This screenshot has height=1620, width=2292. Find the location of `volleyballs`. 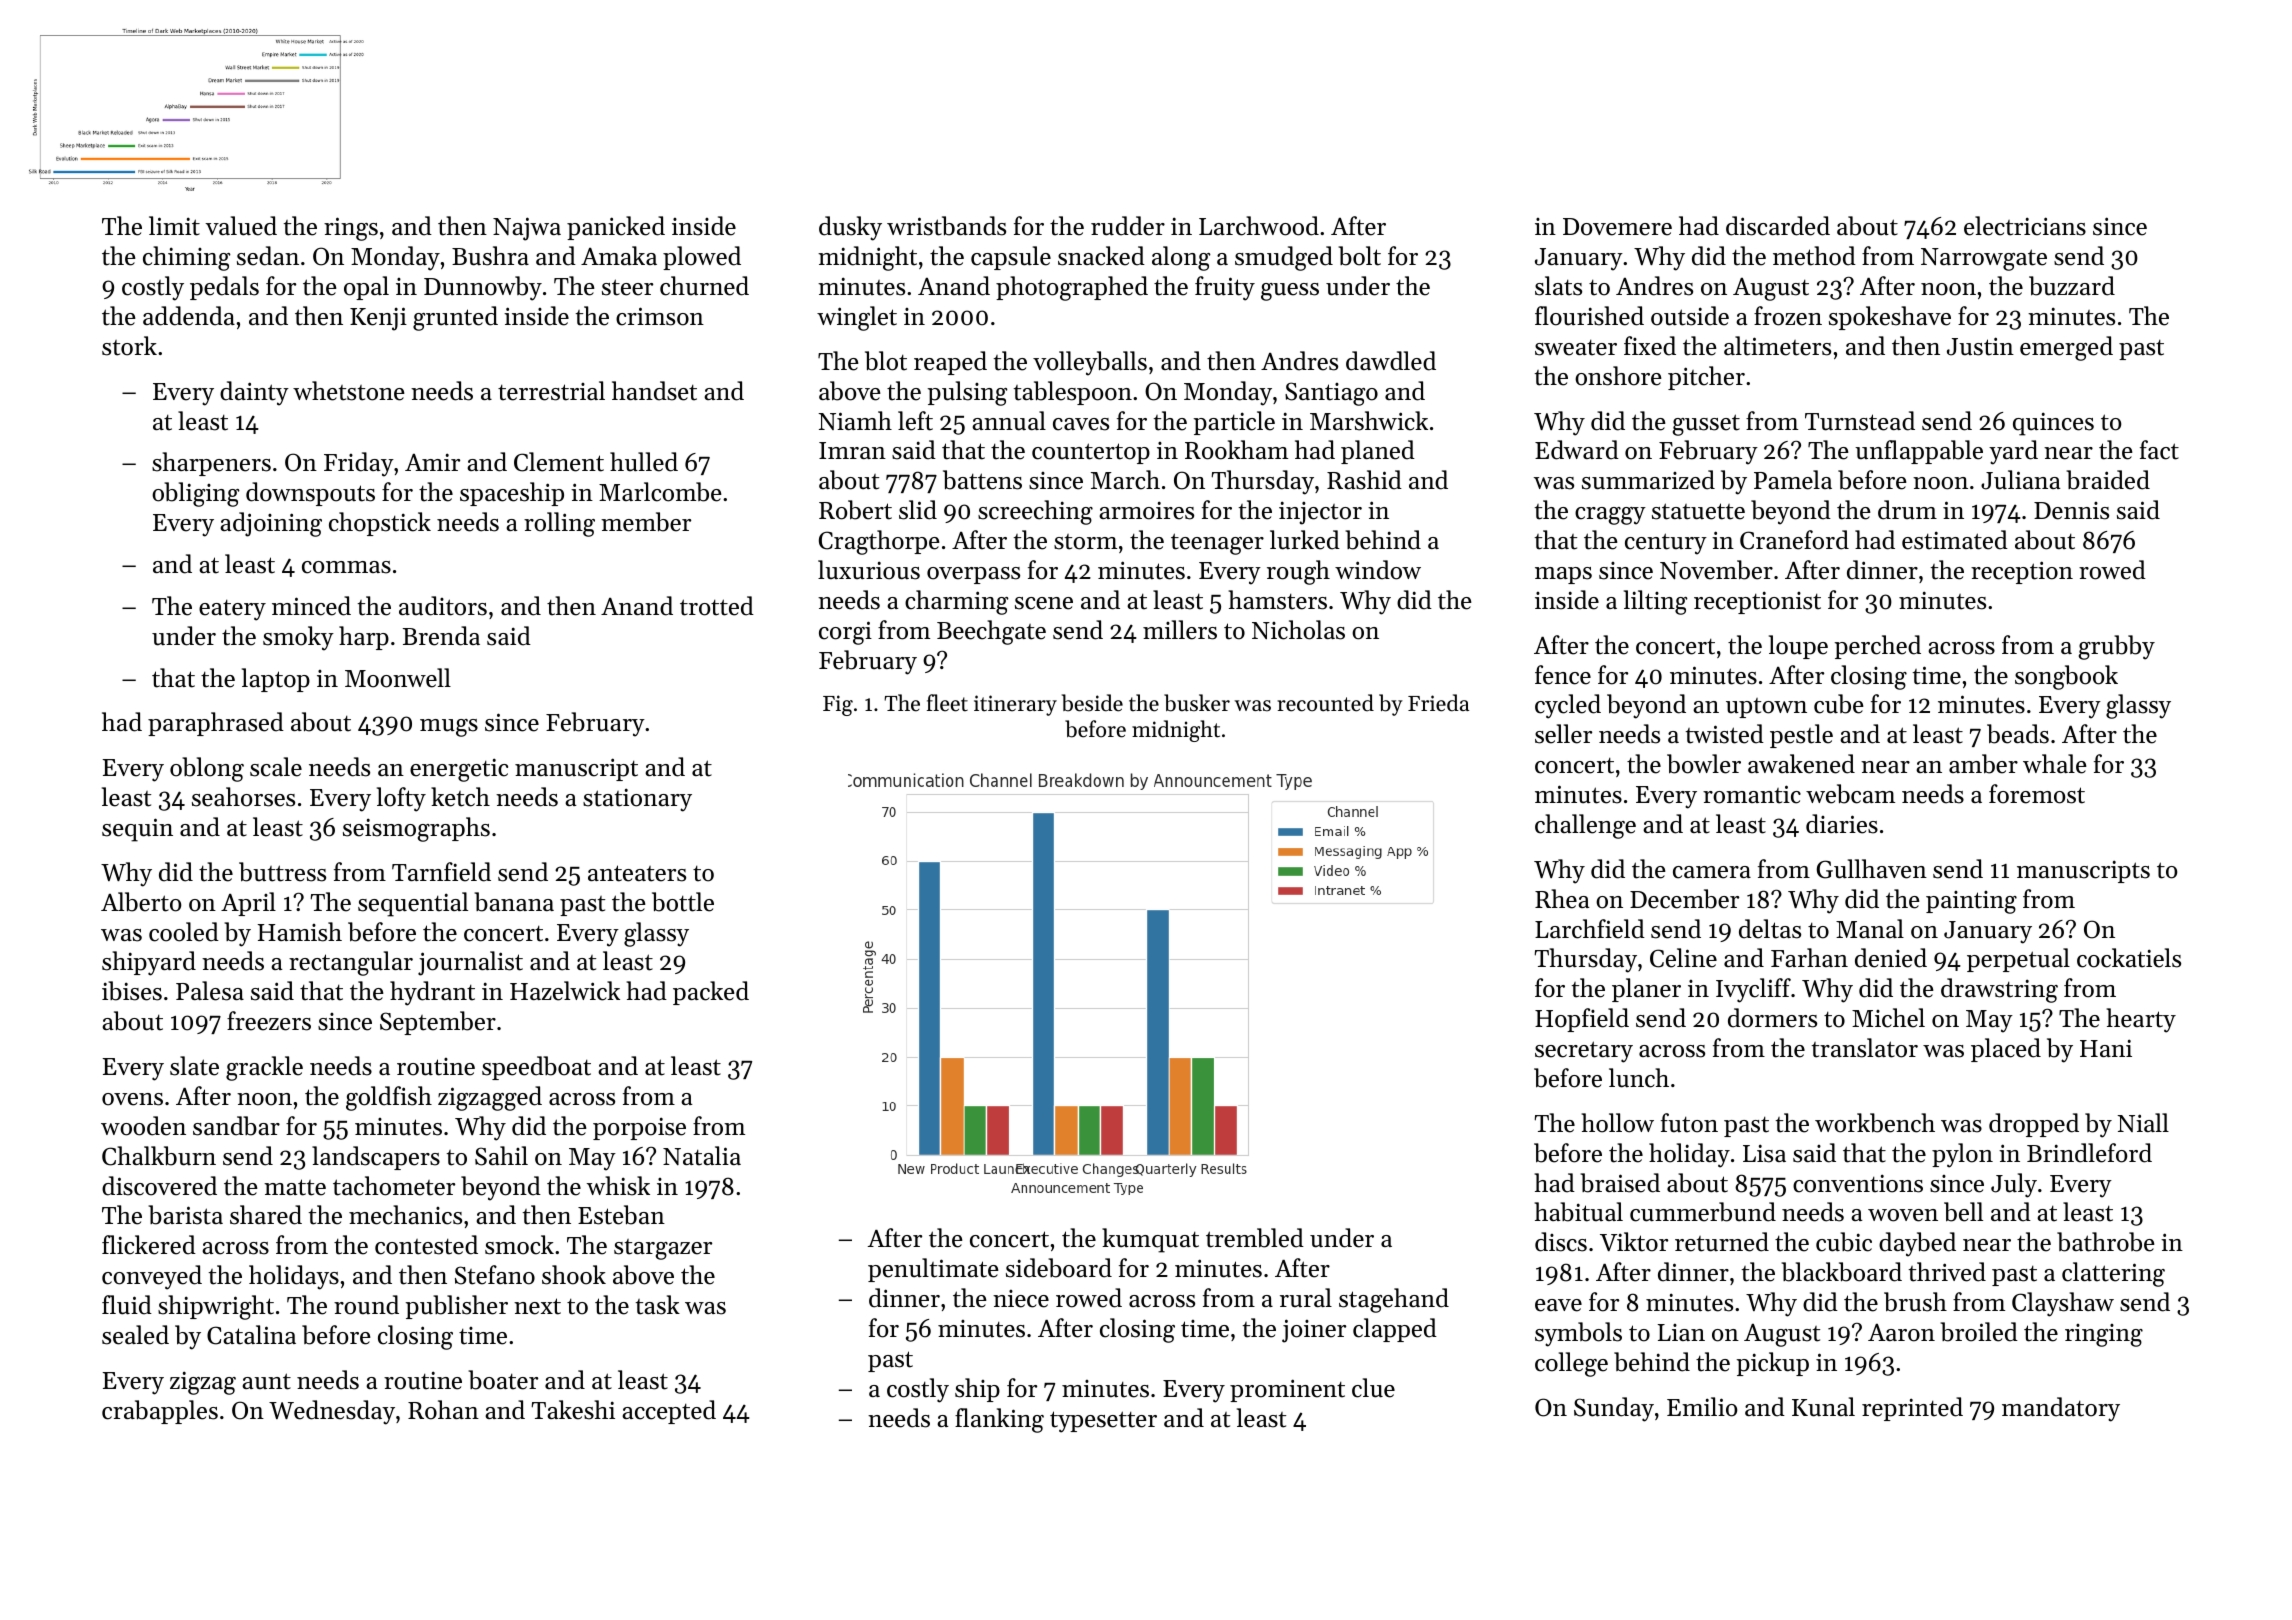

volleyballs is located at coordinates (1090, 363).
